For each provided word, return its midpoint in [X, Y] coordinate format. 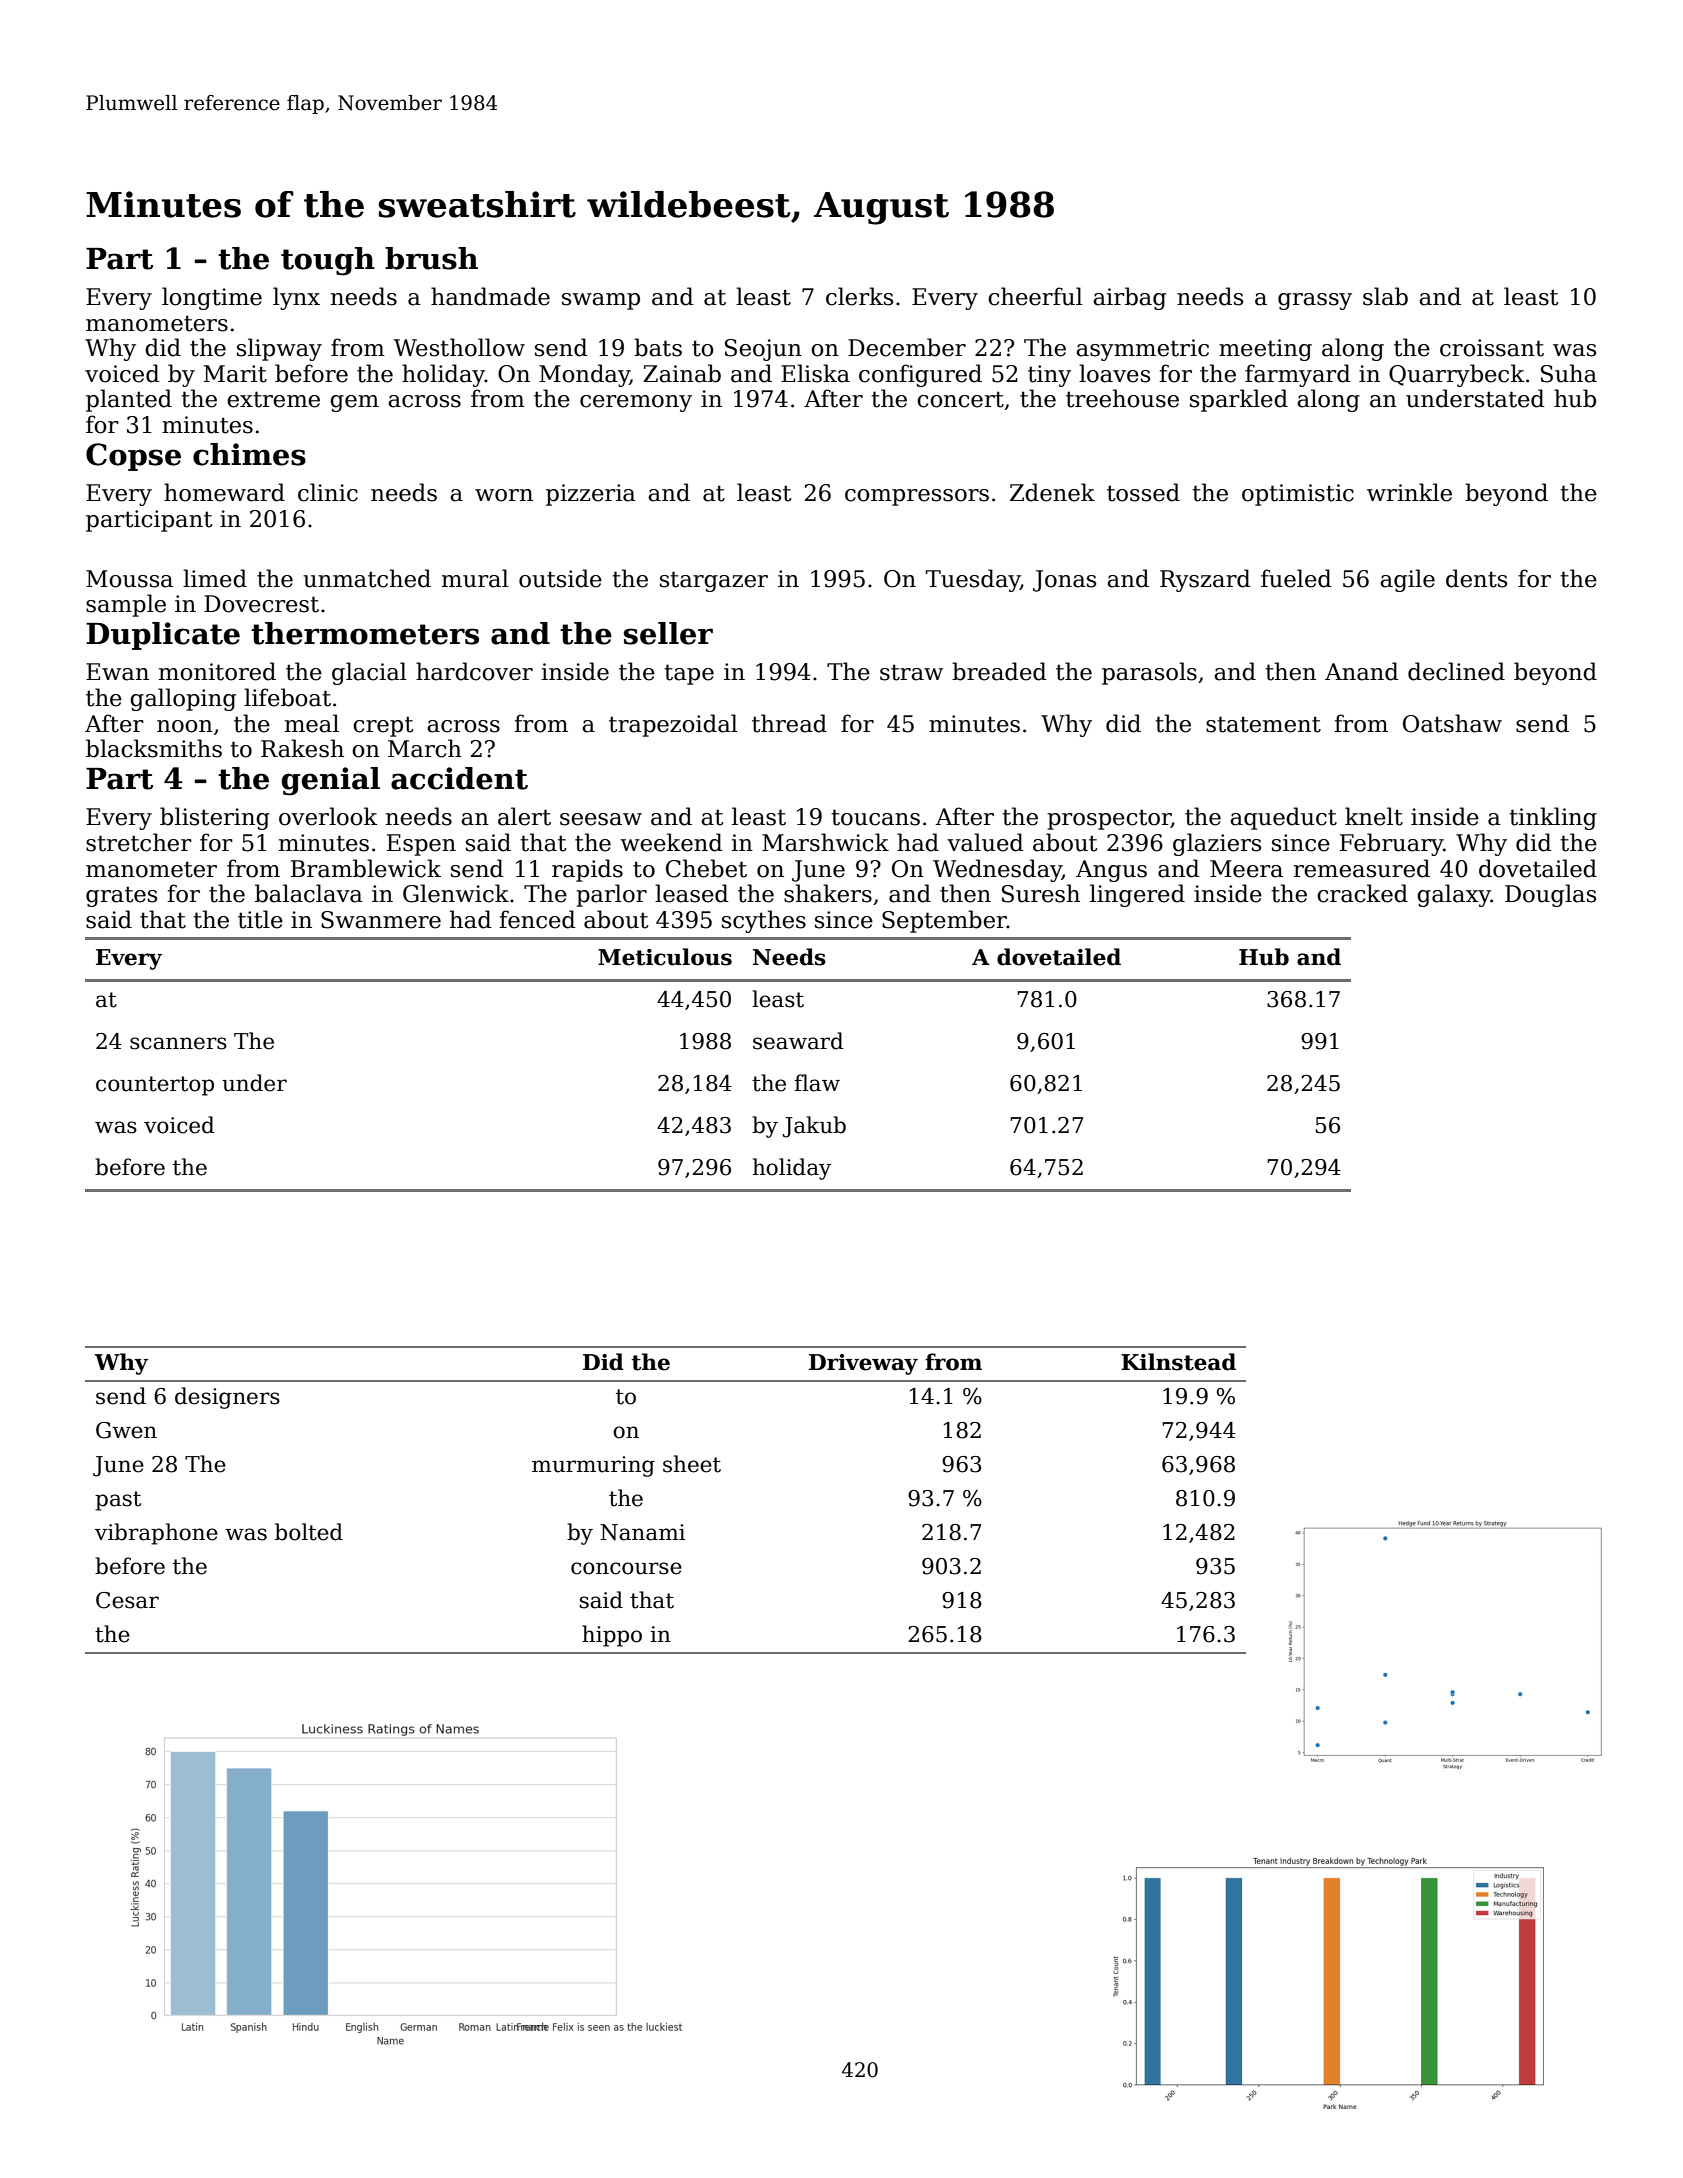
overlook [328, 816]
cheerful [1035, 296]
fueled [1296, 578]
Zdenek [1052, 492]
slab [1385, 296]
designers [227, 1398]
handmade [490, 296]
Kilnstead [1178, 1362]
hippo [612, 1636]
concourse [626, 1568]
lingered [1137, 895]
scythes [764, 921]
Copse [133, 457]
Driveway [863, 1364]
